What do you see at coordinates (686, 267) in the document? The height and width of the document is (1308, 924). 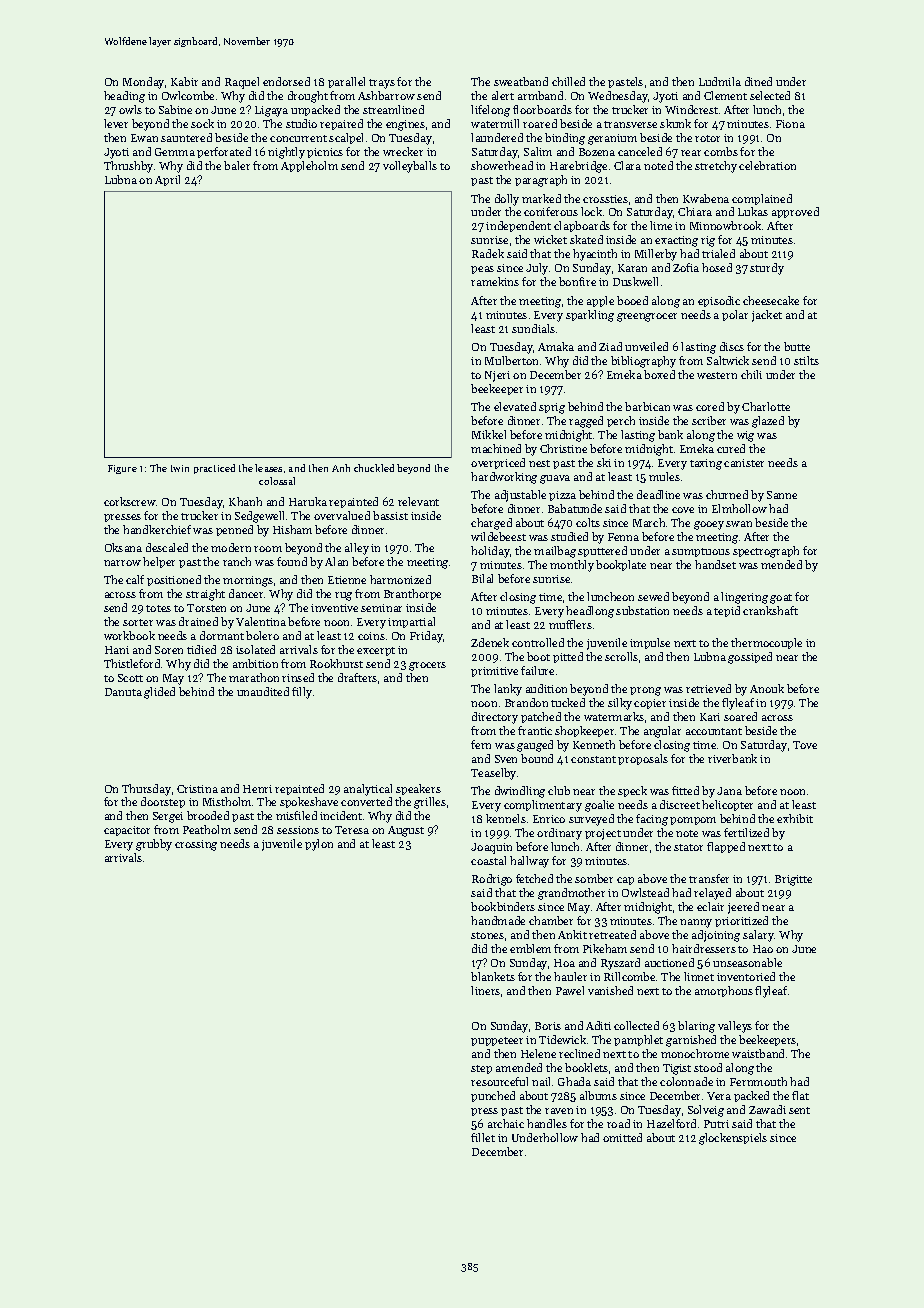 I see `Zofia` at bounding box center [686, 267].
